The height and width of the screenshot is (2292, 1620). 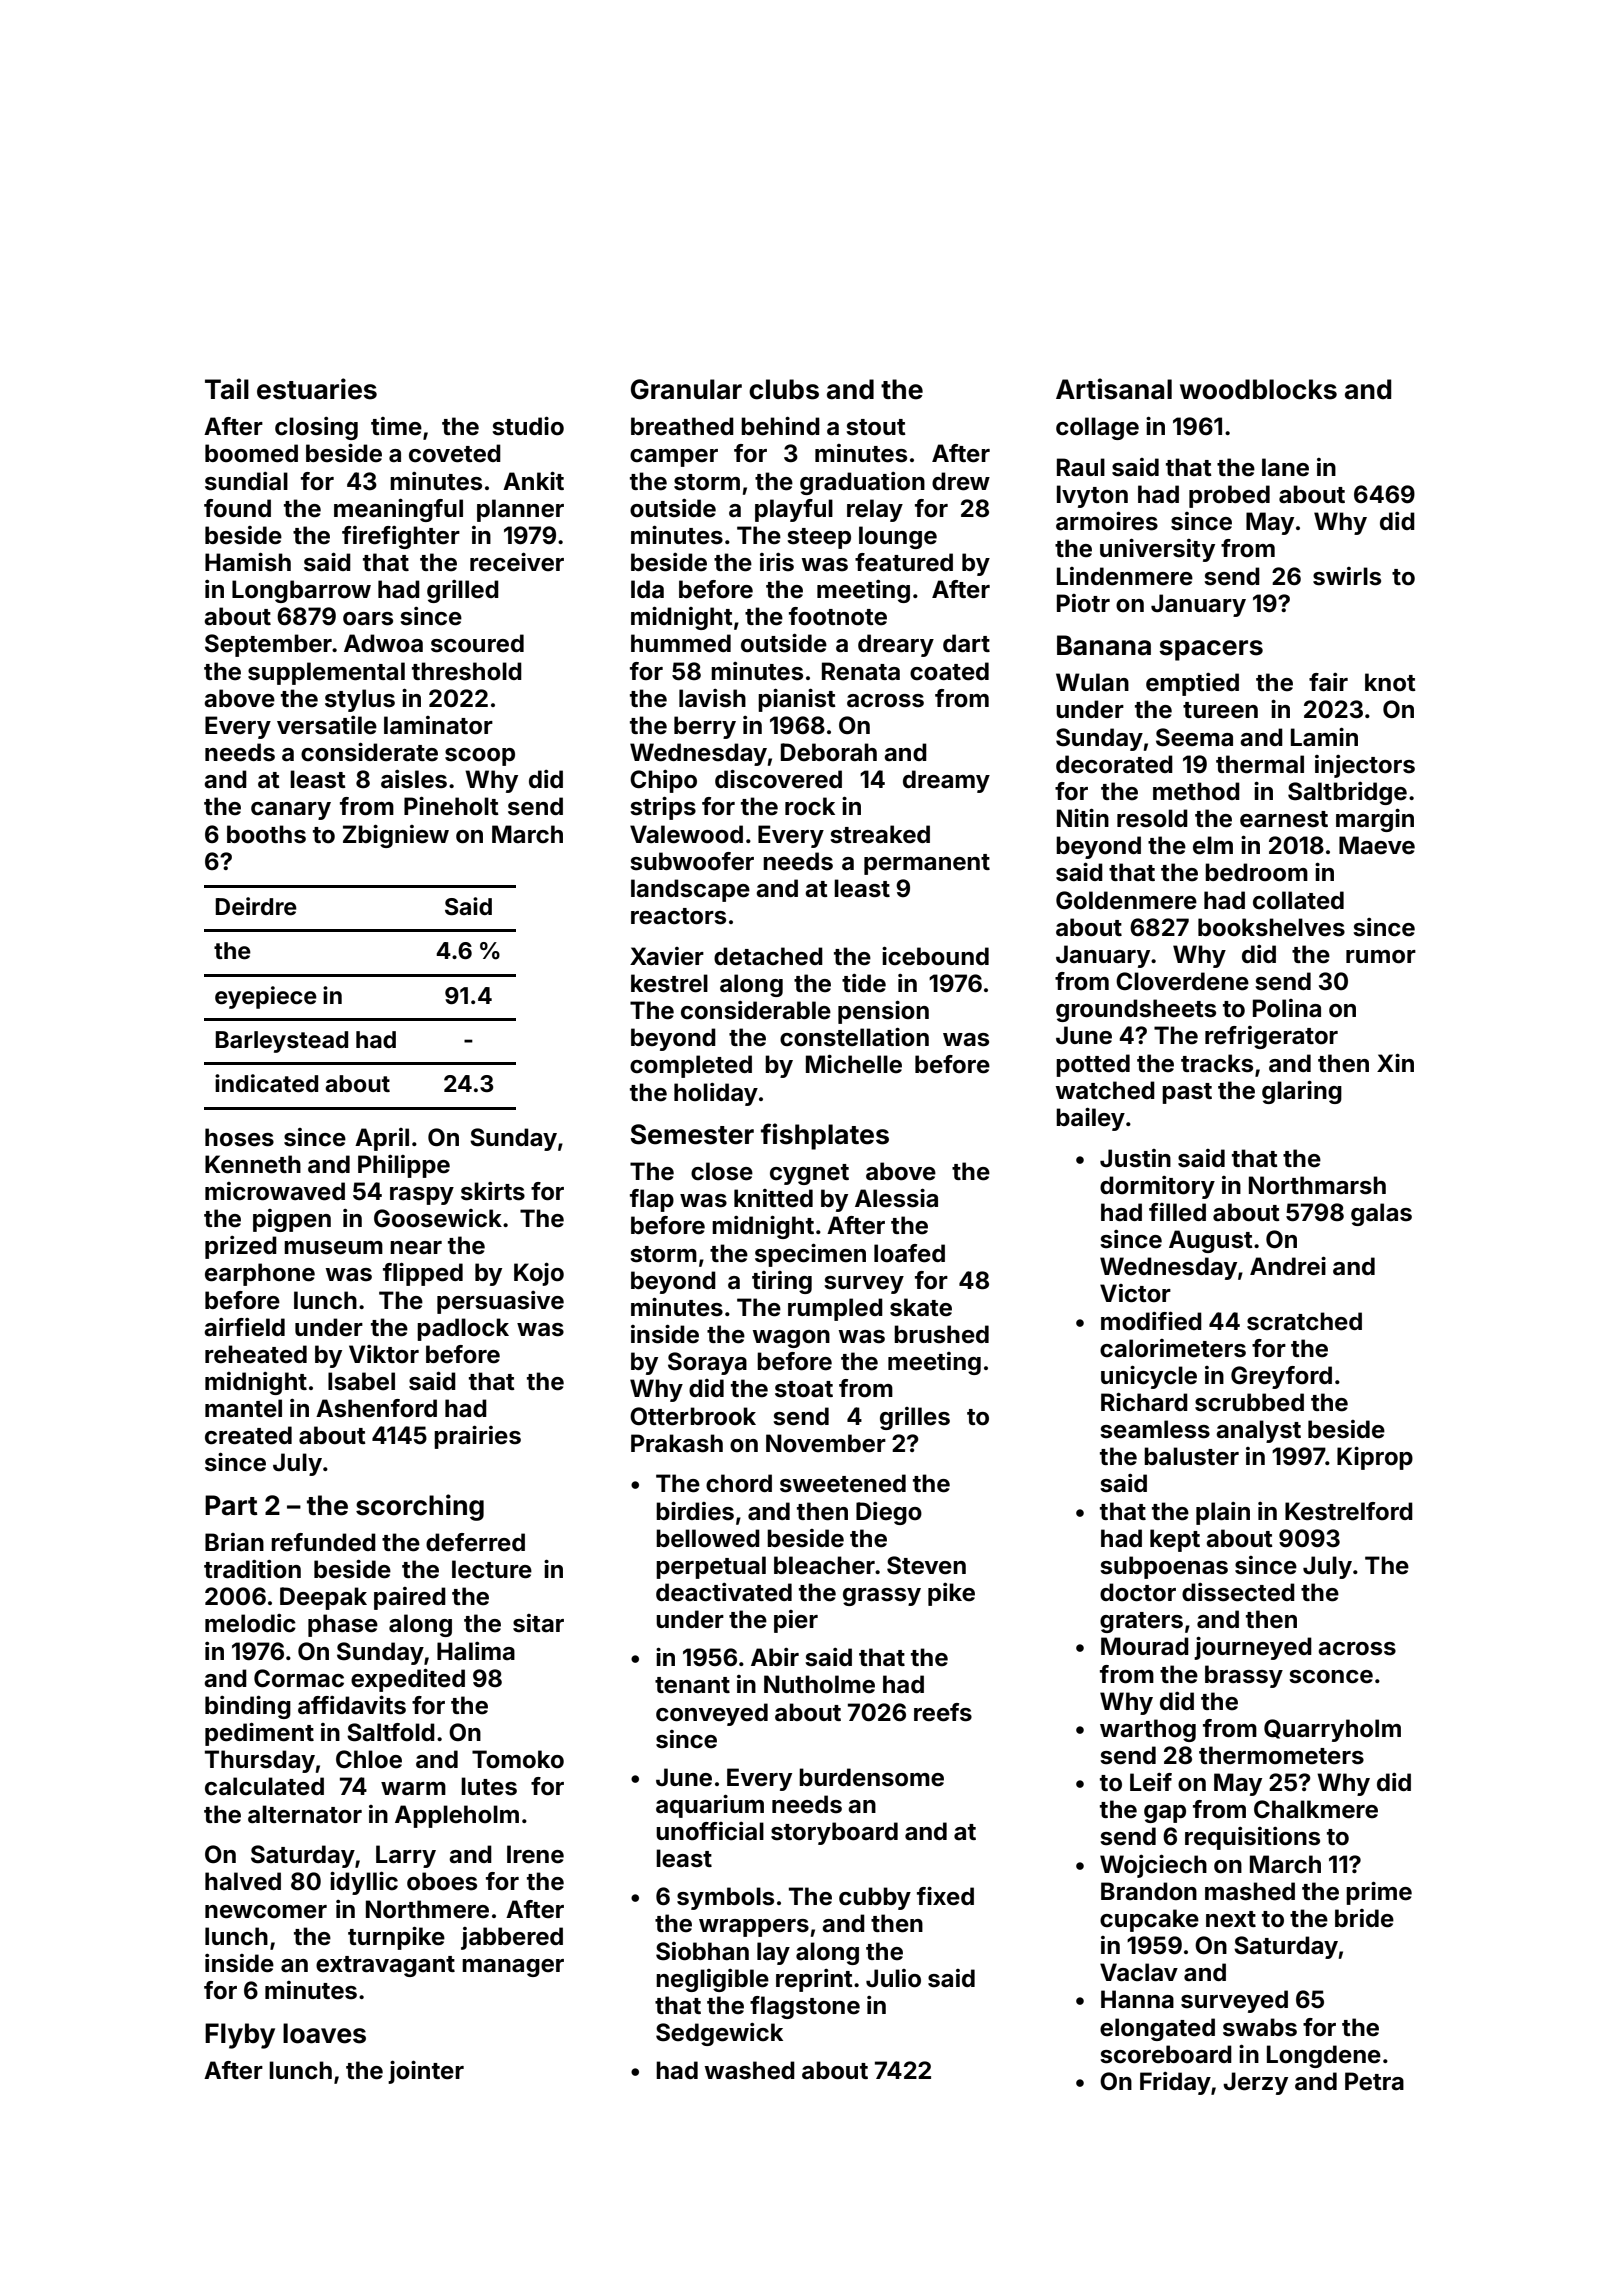 I want to click on reprint, so click(x=814, y=1980).
